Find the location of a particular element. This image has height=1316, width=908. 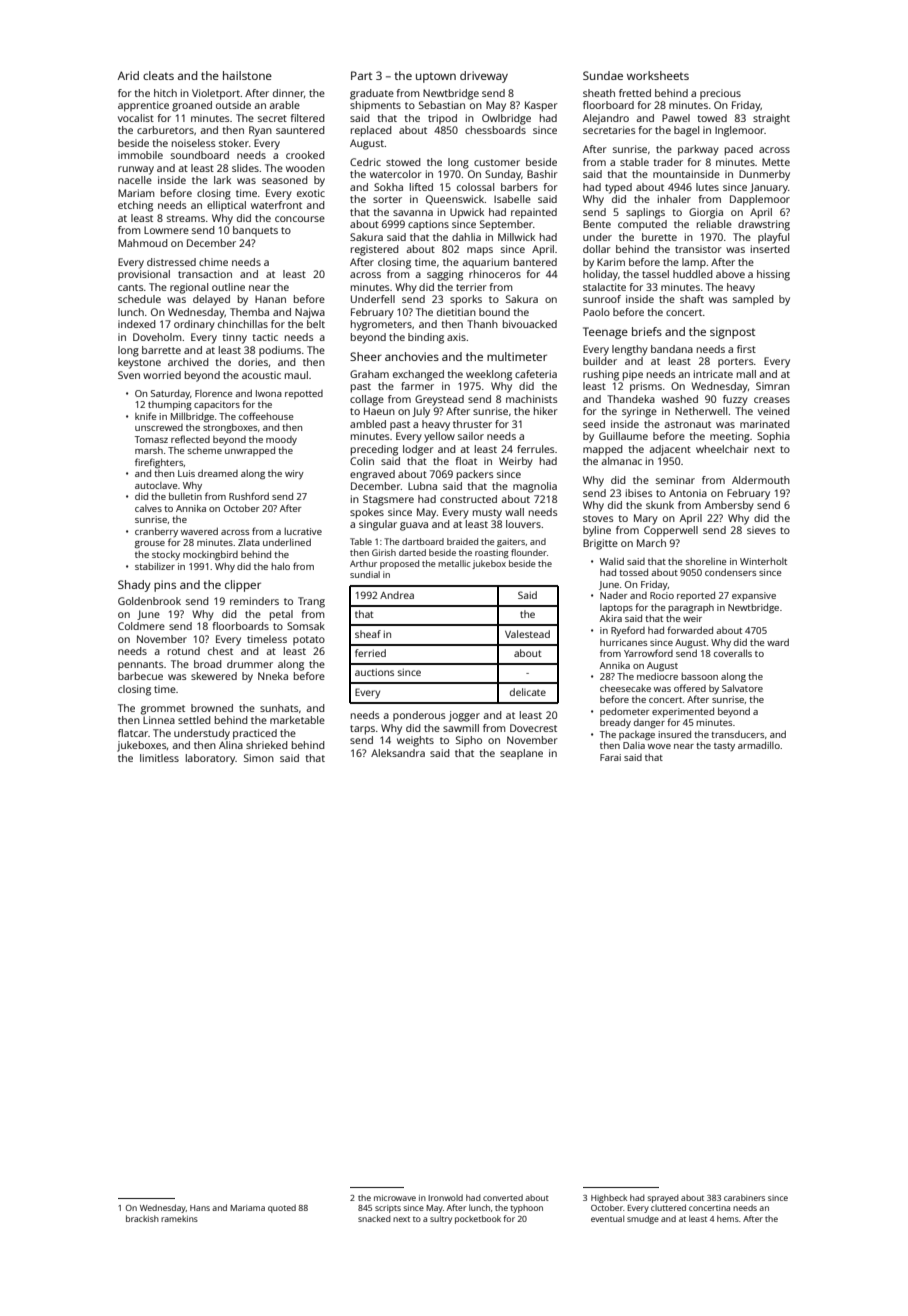

wove is located at coordinates (659, 746).
